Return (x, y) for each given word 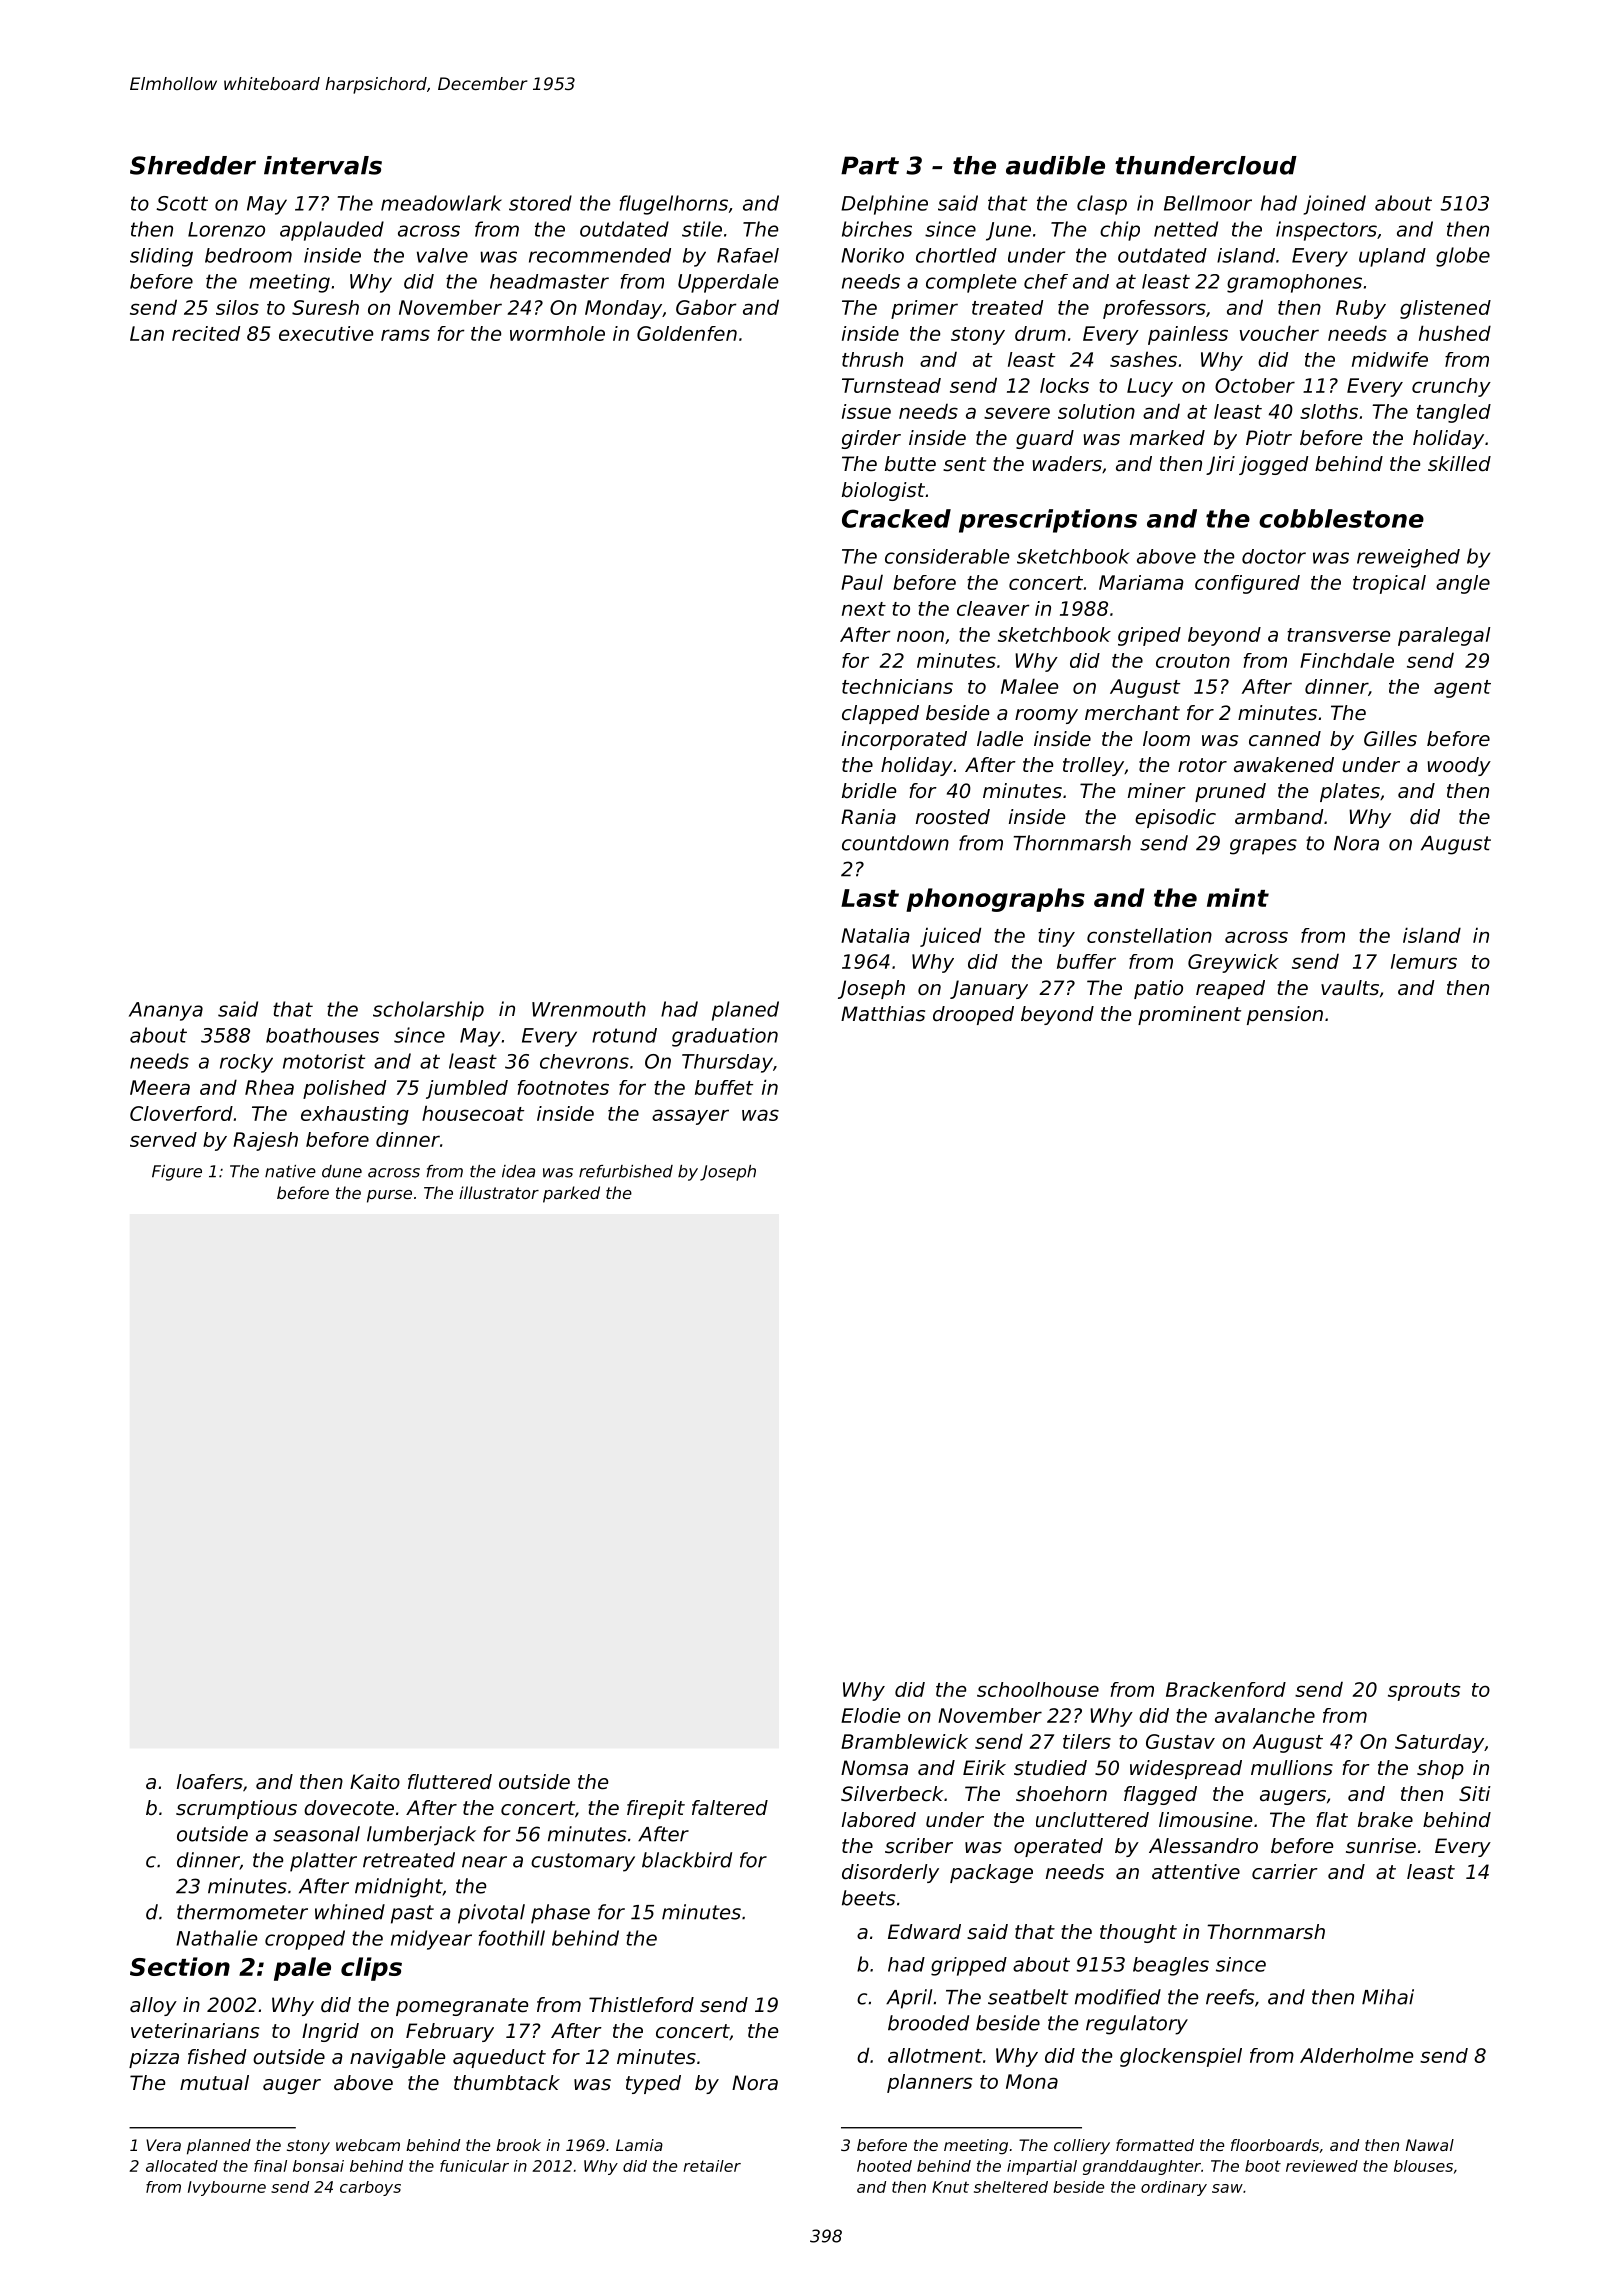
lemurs (1424, 961)
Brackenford (1226, 1689)
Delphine (884, 205)
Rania (868, 816)
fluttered (450, 1782)
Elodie (870, 1715)
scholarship (428, 1011)
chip (1120, 231)
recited (206, 333)
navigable (397, 2058)
